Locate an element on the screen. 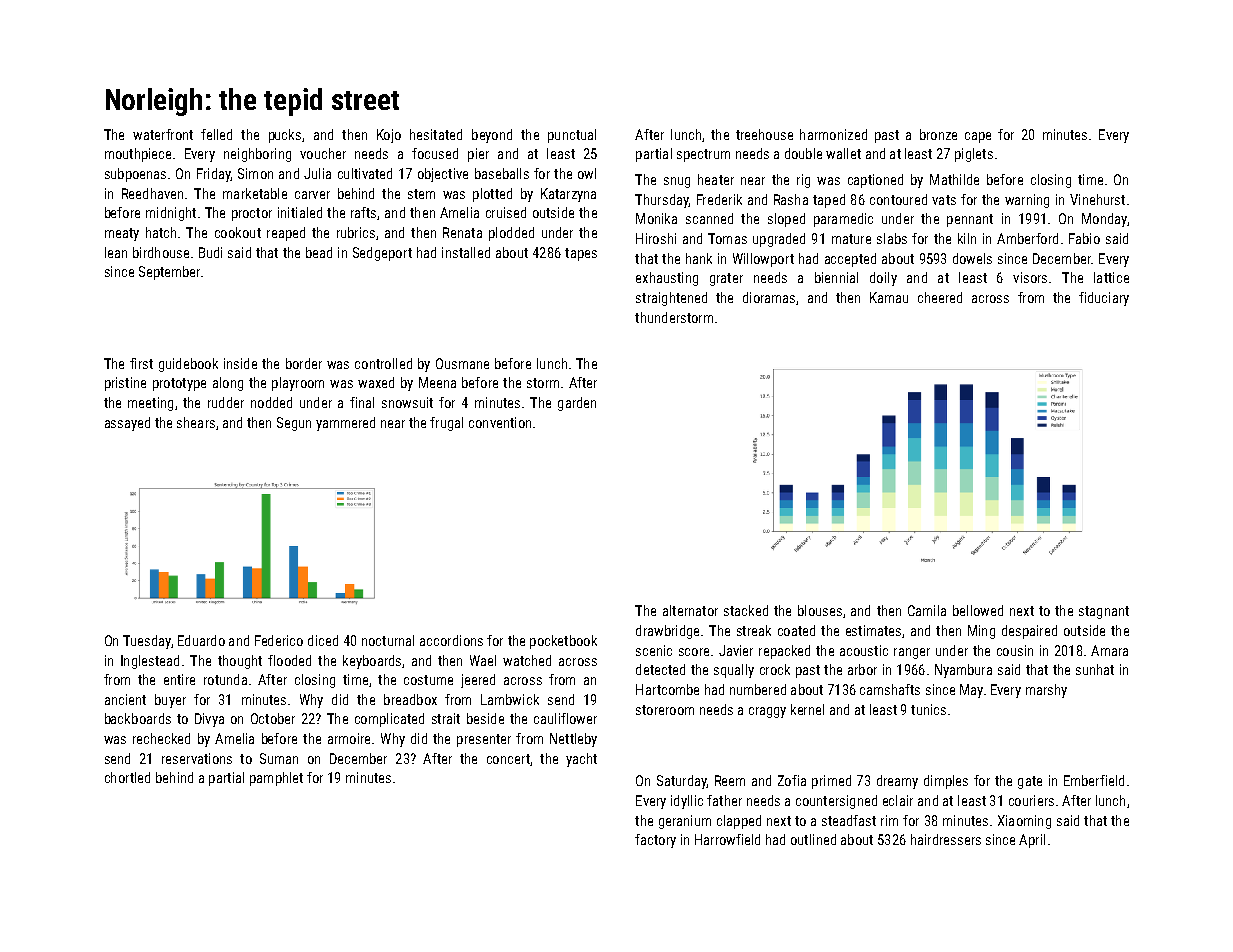 This screenshot has width=1233, height=952. Camila is located at coordinates (927, 610).
